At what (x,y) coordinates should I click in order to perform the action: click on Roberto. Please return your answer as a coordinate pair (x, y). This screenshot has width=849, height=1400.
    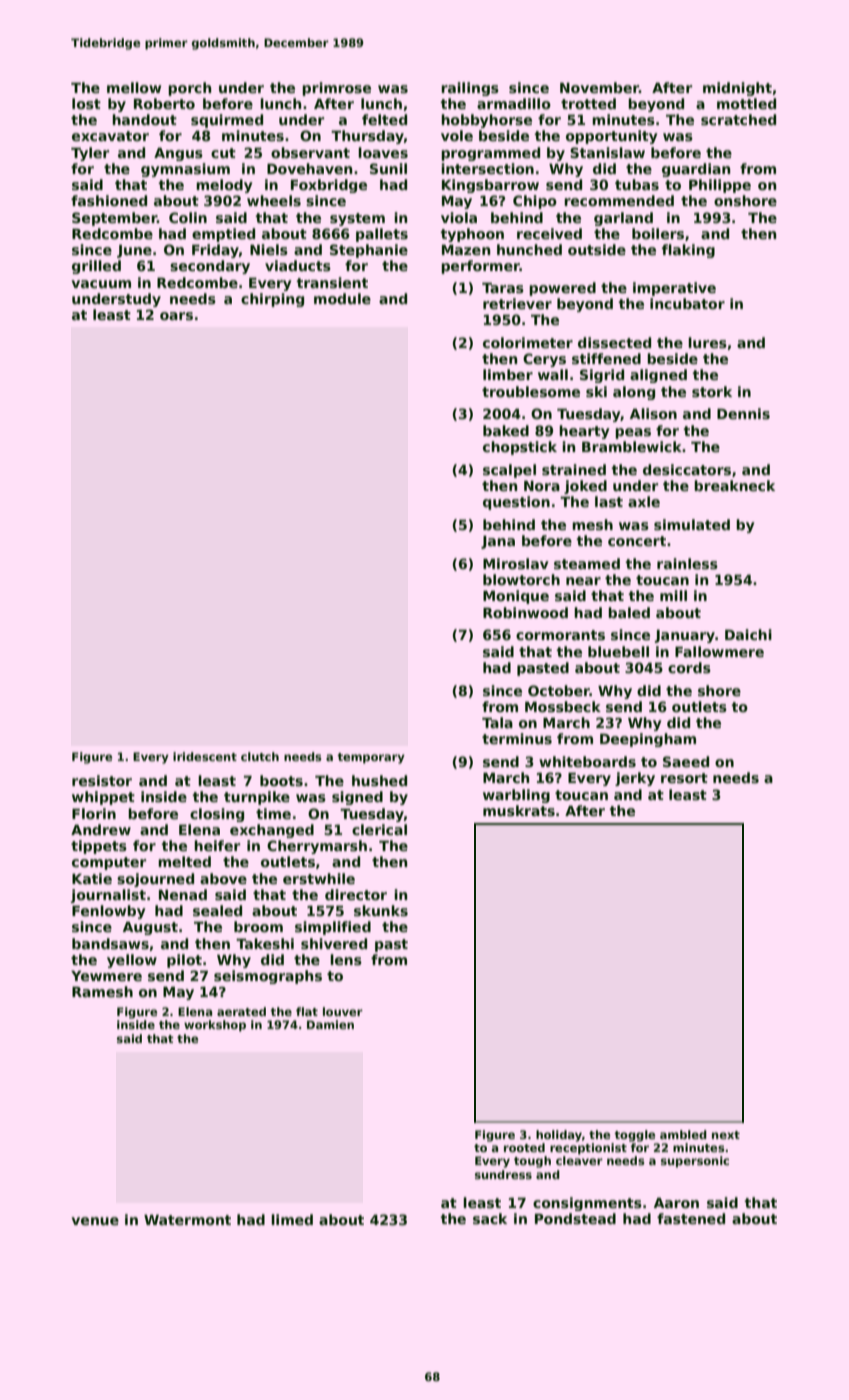
    Looking at the image, I should click on (164, 103).
